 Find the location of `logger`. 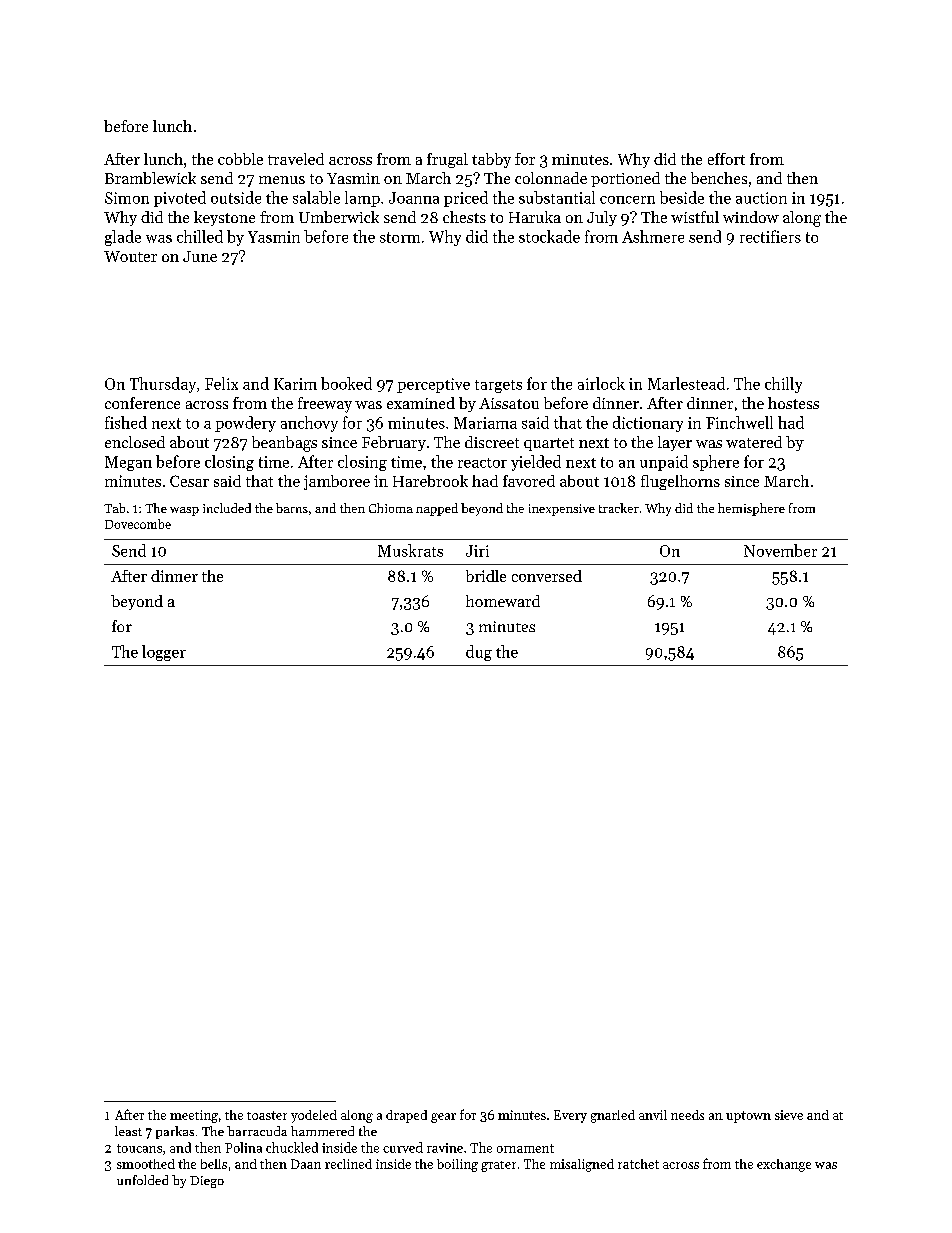

logger is located at coordinates (164, 653).
